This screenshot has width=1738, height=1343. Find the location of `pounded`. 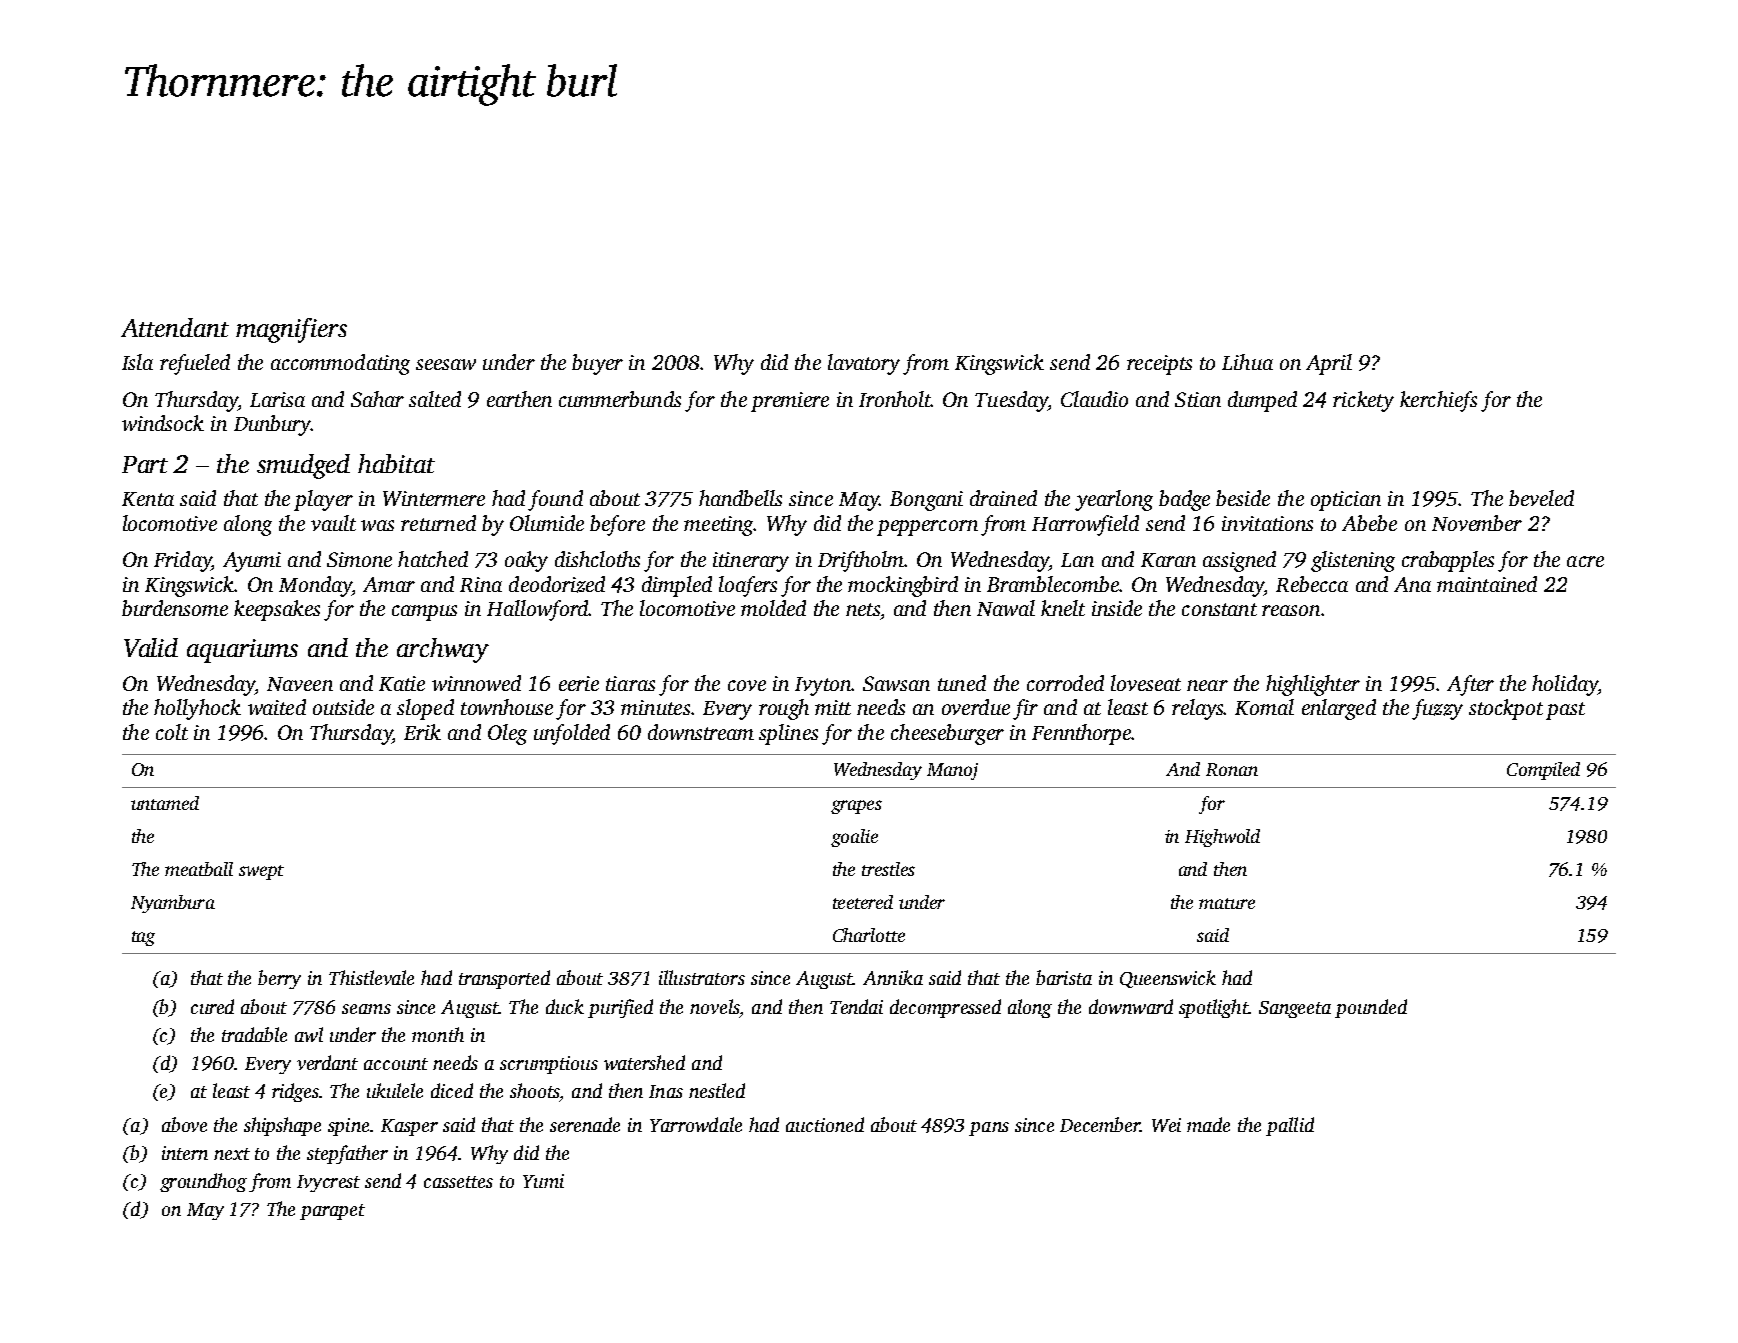

pounded is located at coordinates (1371, 1008).
